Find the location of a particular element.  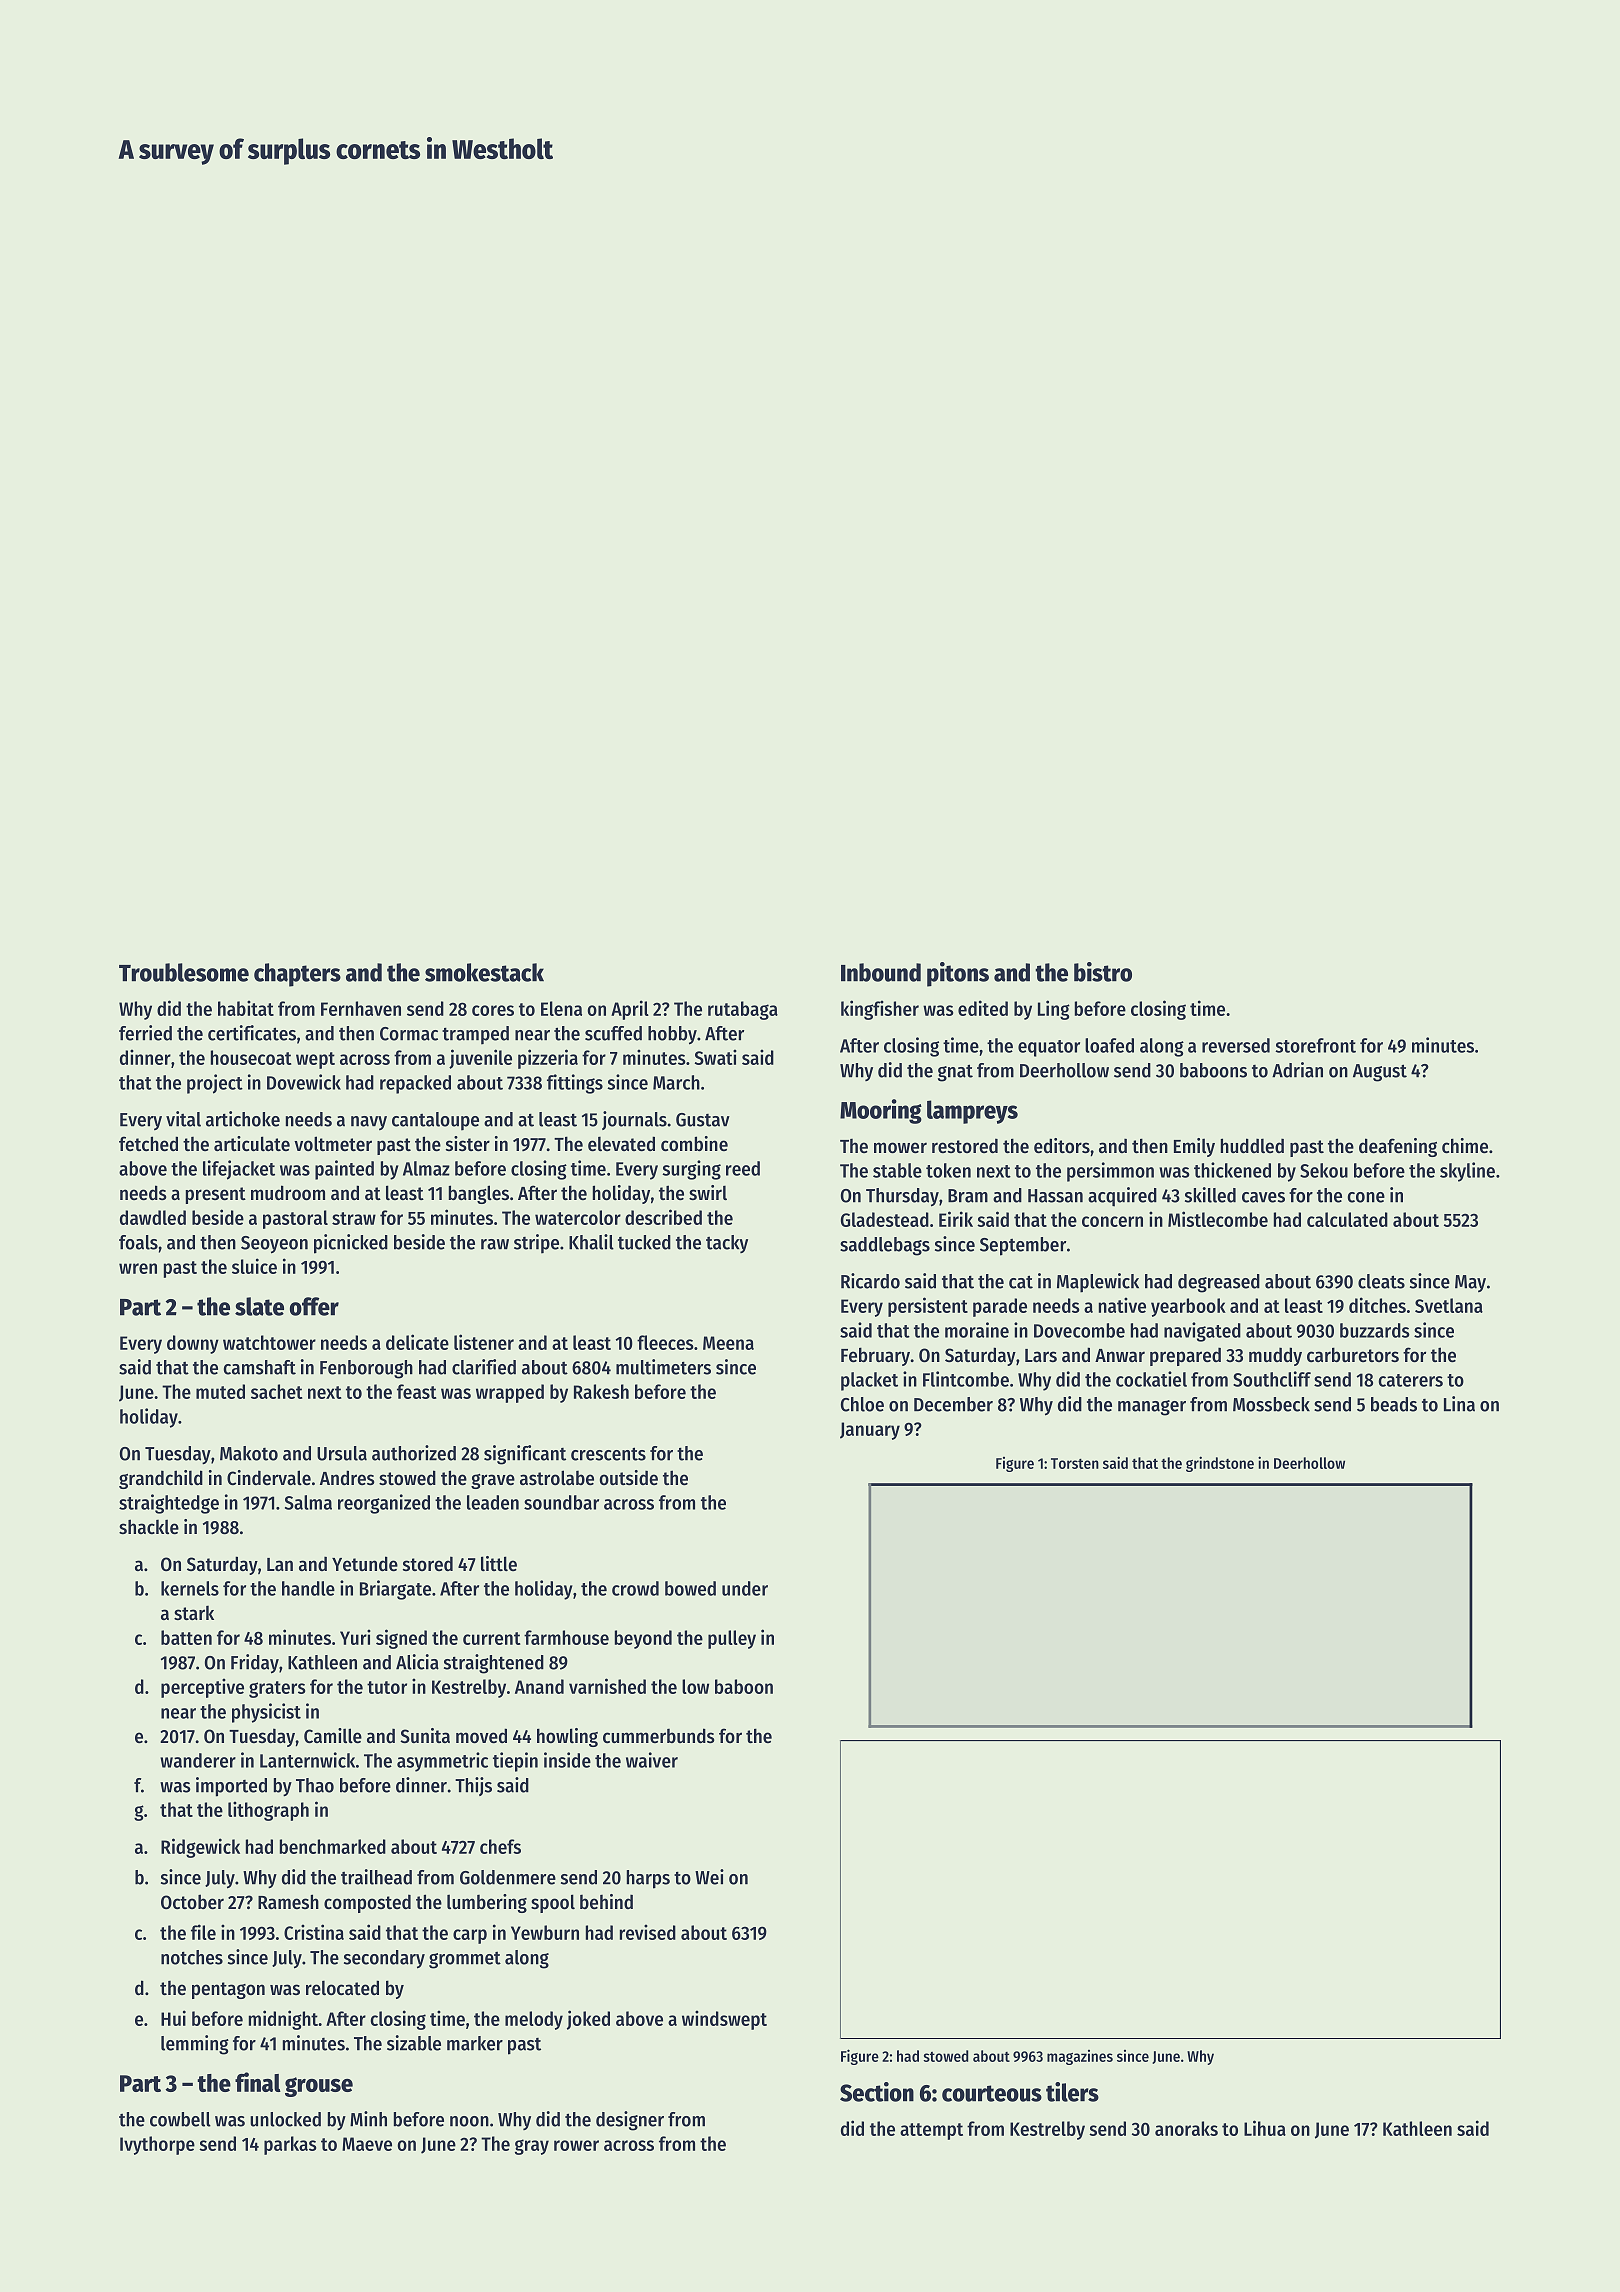

designer is located at coordinates (630, 2121).
